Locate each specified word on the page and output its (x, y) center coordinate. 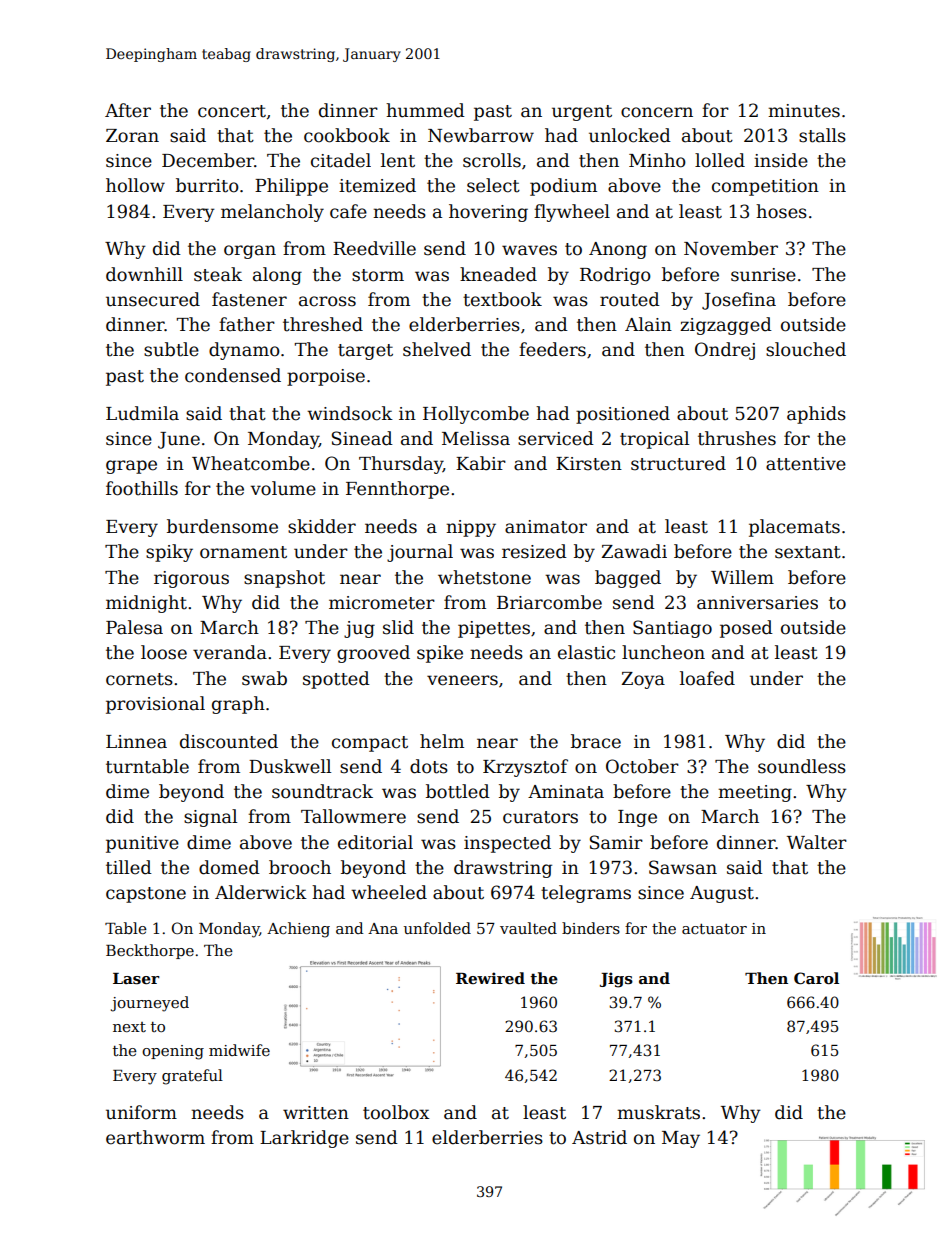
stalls (822, 135)
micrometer (382, 603)
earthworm (155, 1137)
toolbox (396, 1112)
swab (264, 678)
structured (678, 463)
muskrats (658, 1112)
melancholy (272, 213)
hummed (425, 110)
